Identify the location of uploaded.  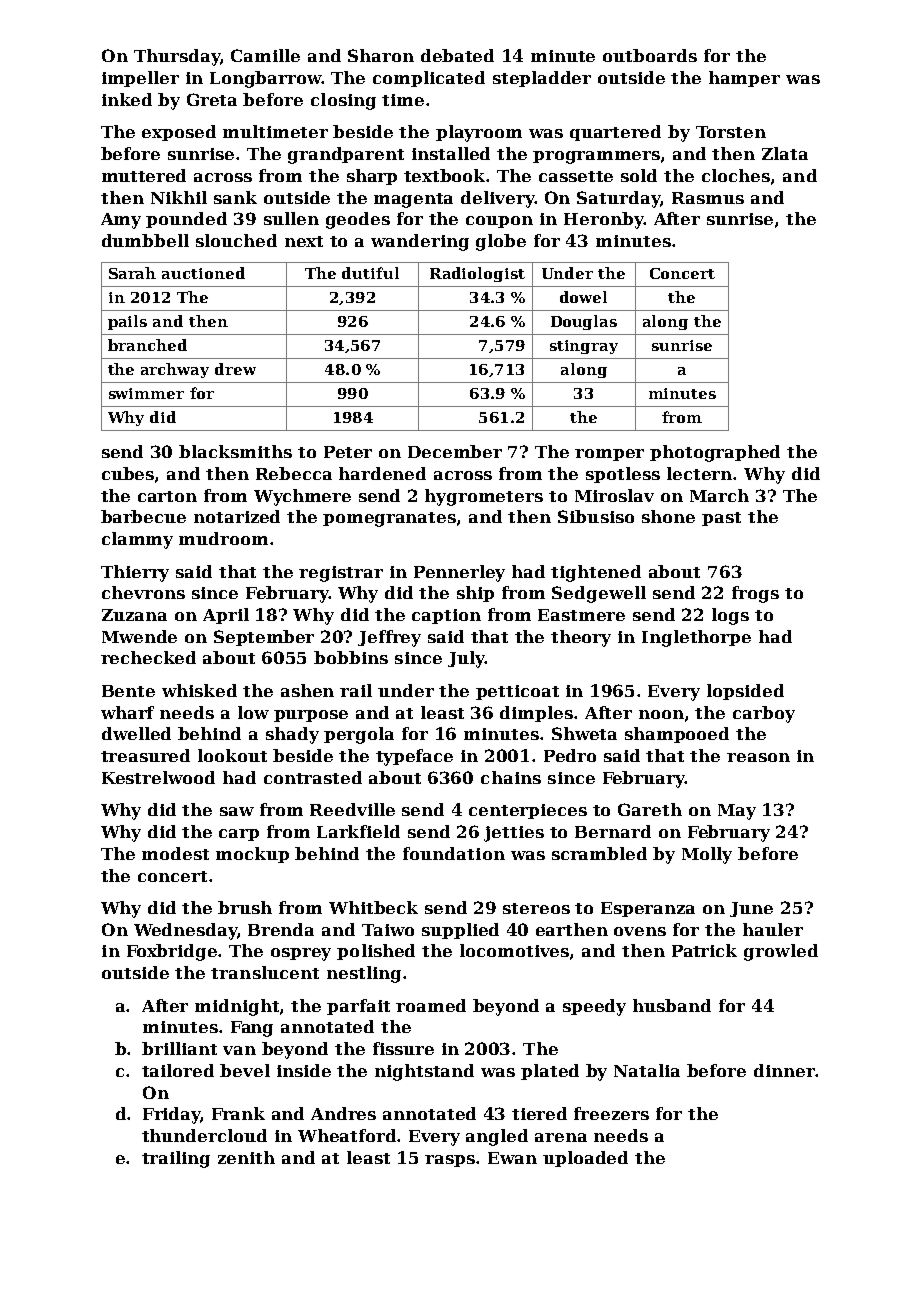
(585, 1159).
